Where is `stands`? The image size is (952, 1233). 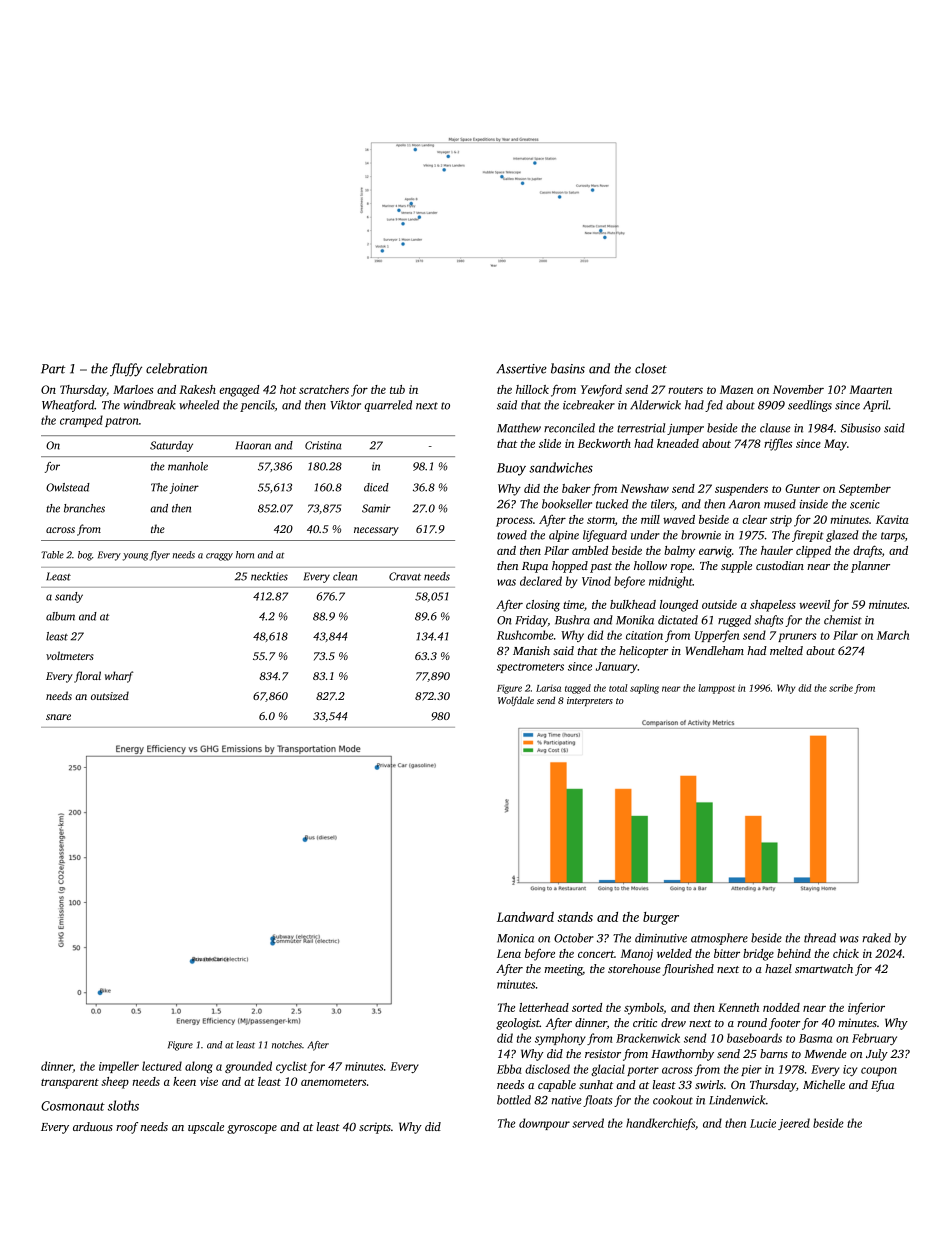 stands is located at coordinates (575, 917).
